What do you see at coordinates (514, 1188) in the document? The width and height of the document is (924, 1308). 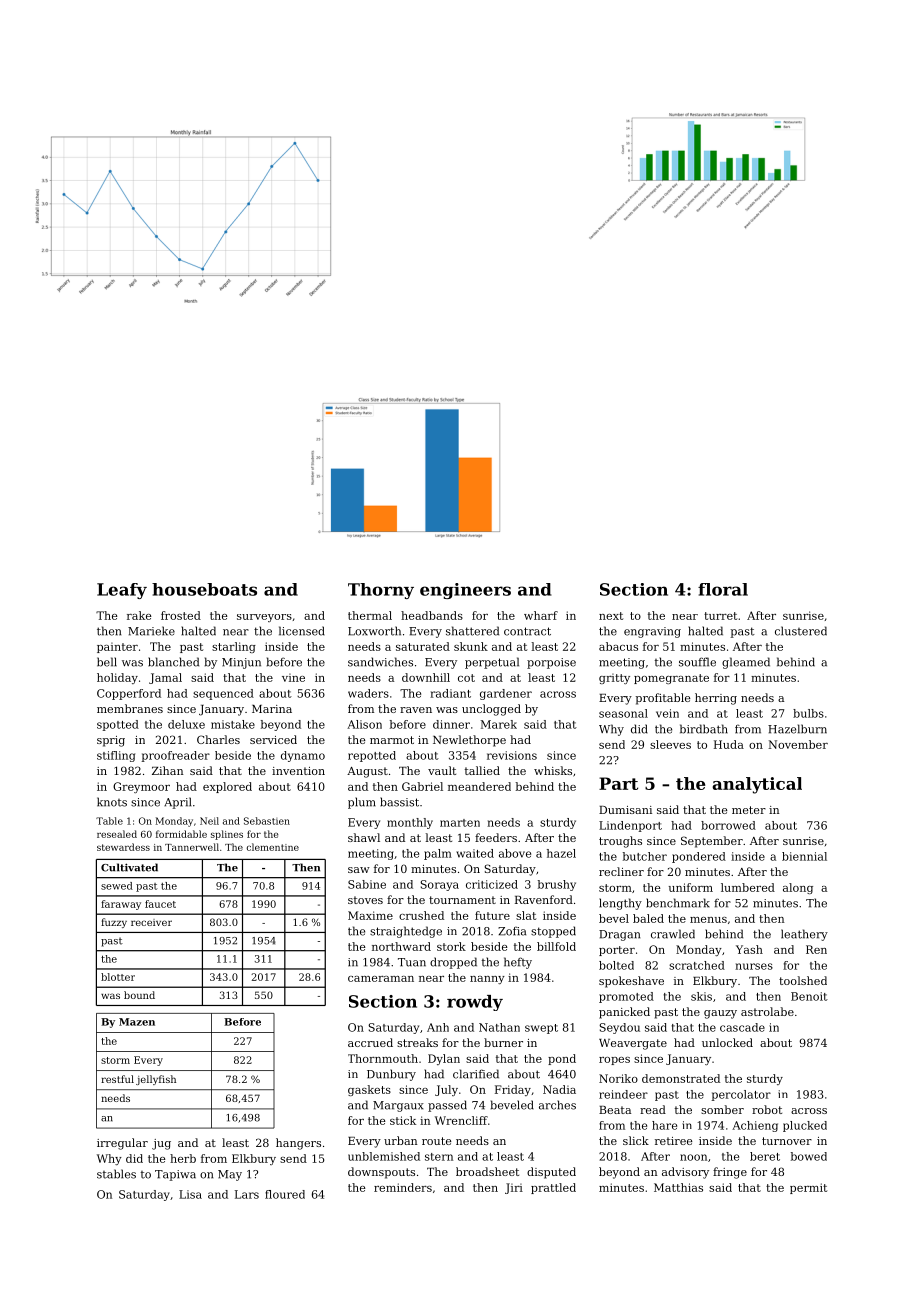 I see `Jiri` at bounding box center [514, 1188].
